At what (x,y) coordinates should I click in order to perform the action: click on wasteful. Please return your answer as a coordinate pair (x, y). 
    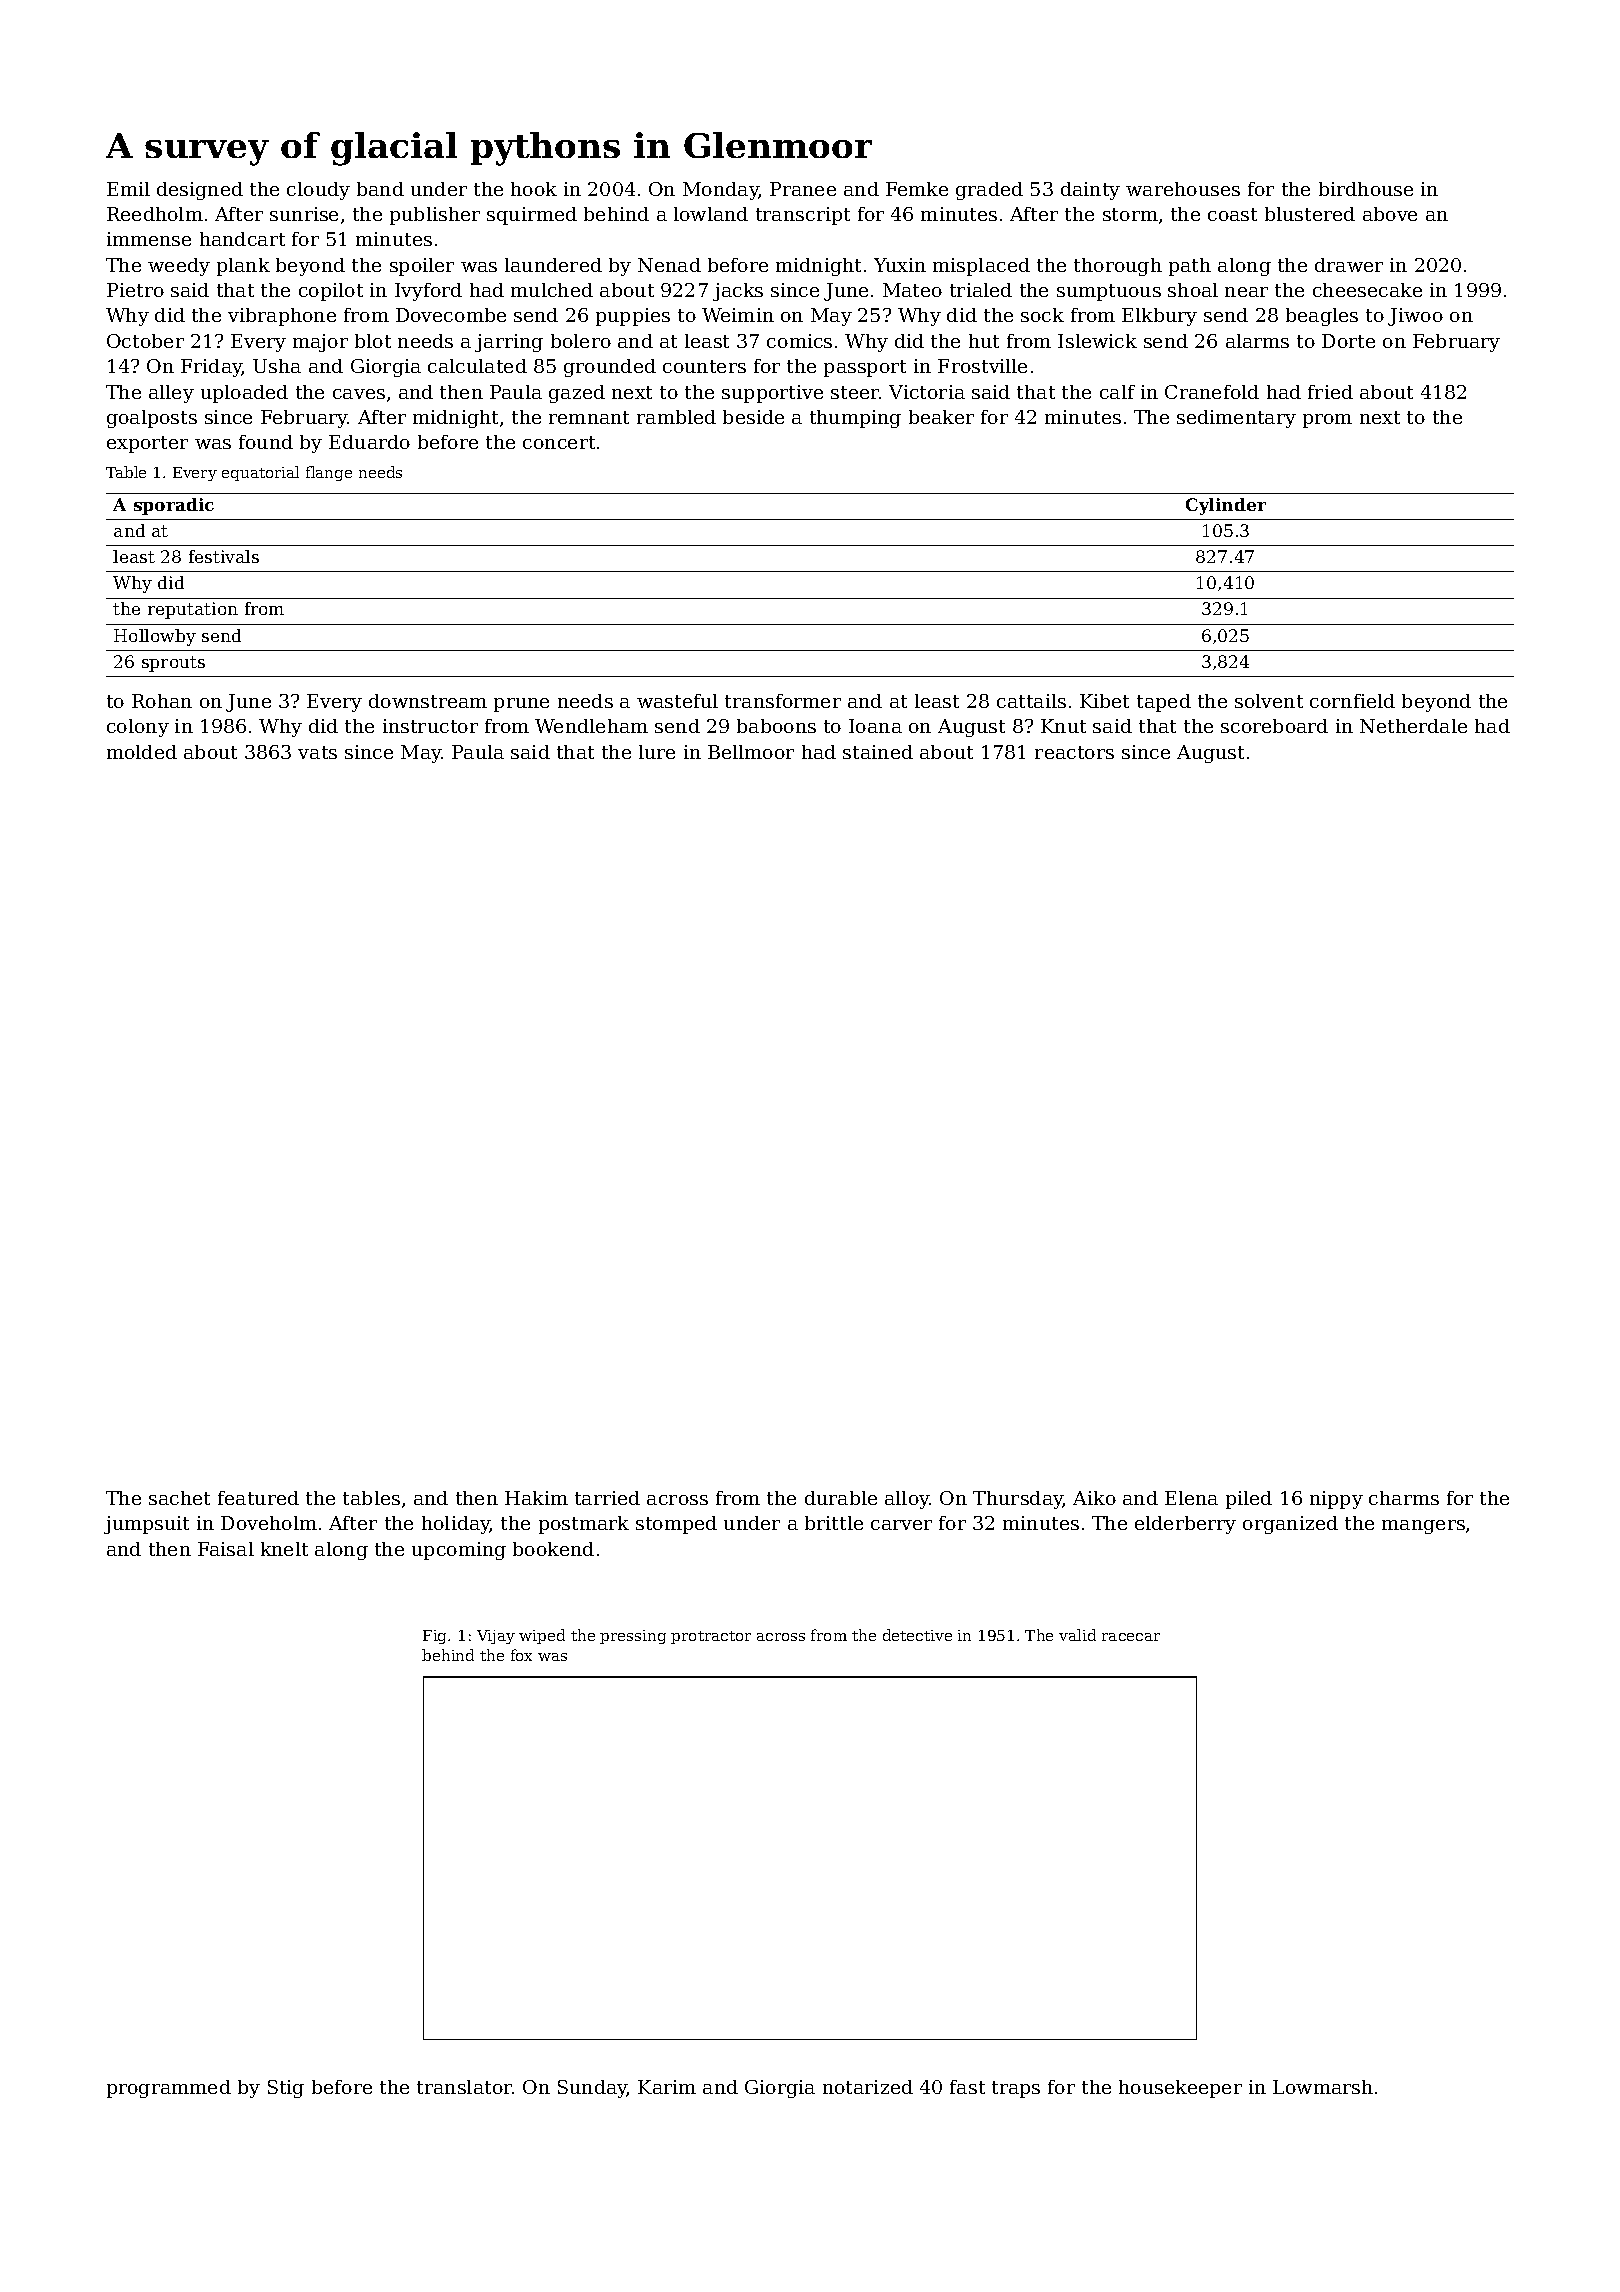
    Looking at the image, I should click on (677, 701).
